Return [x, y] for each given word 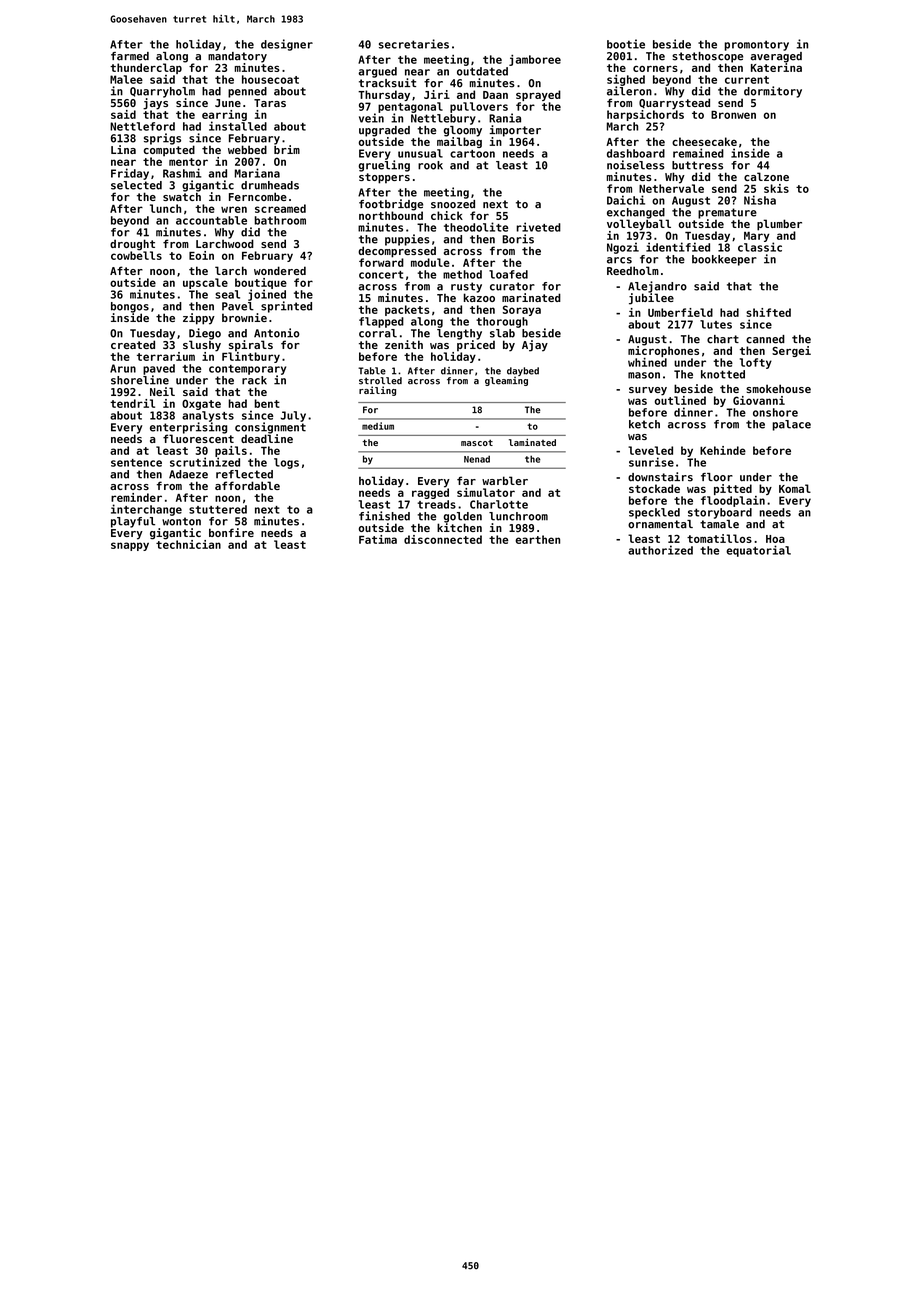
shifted [768, 312]
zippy [199, 319]
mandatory [237, 57]
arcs [619, 260]
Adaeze [188, 474]
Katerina [776, 67]
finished [384, 516]
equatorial [758, 551]
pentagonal [410, 107]
